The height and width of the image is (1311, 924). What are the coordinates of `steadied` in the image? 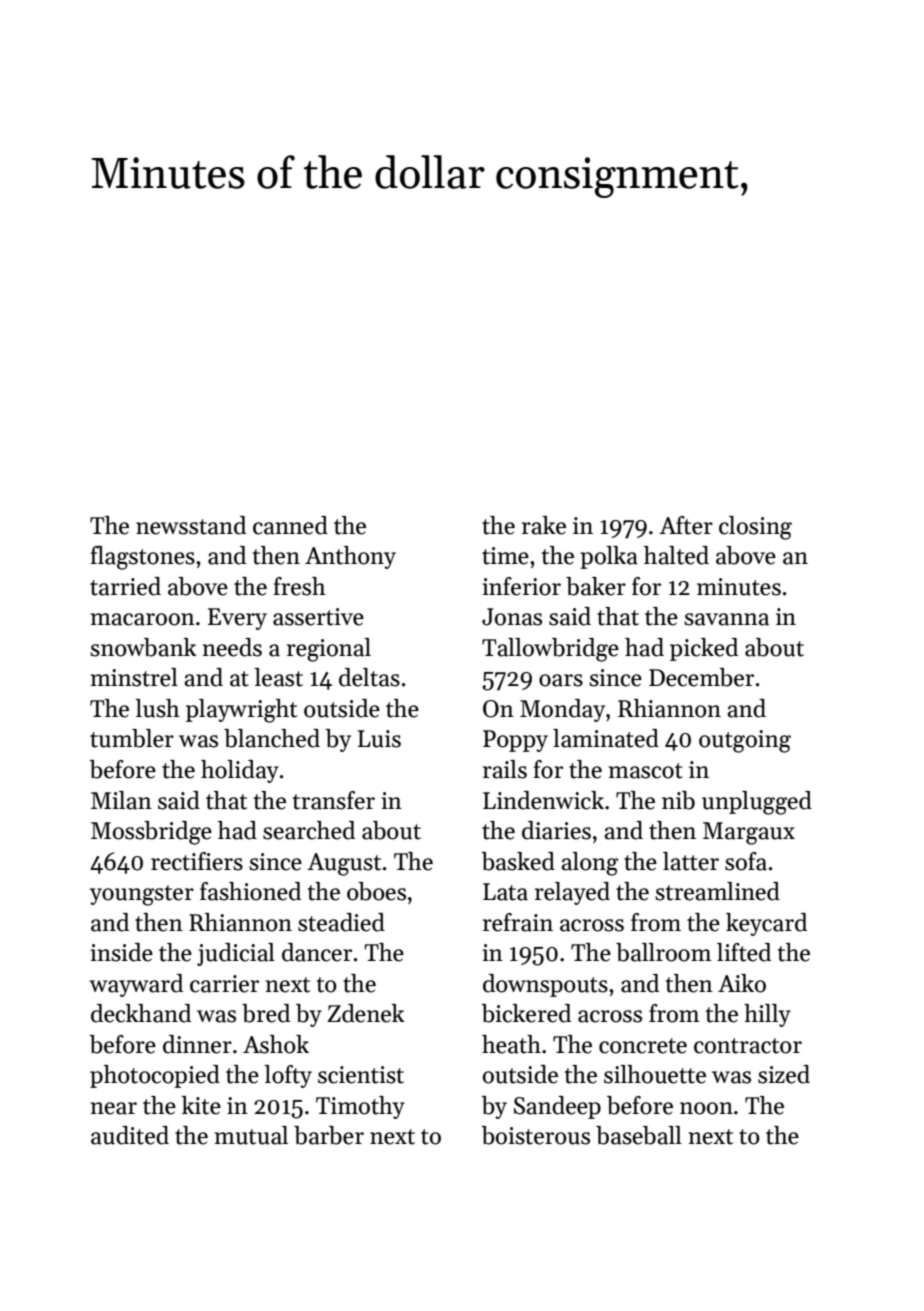 It's located at (341, 922).
